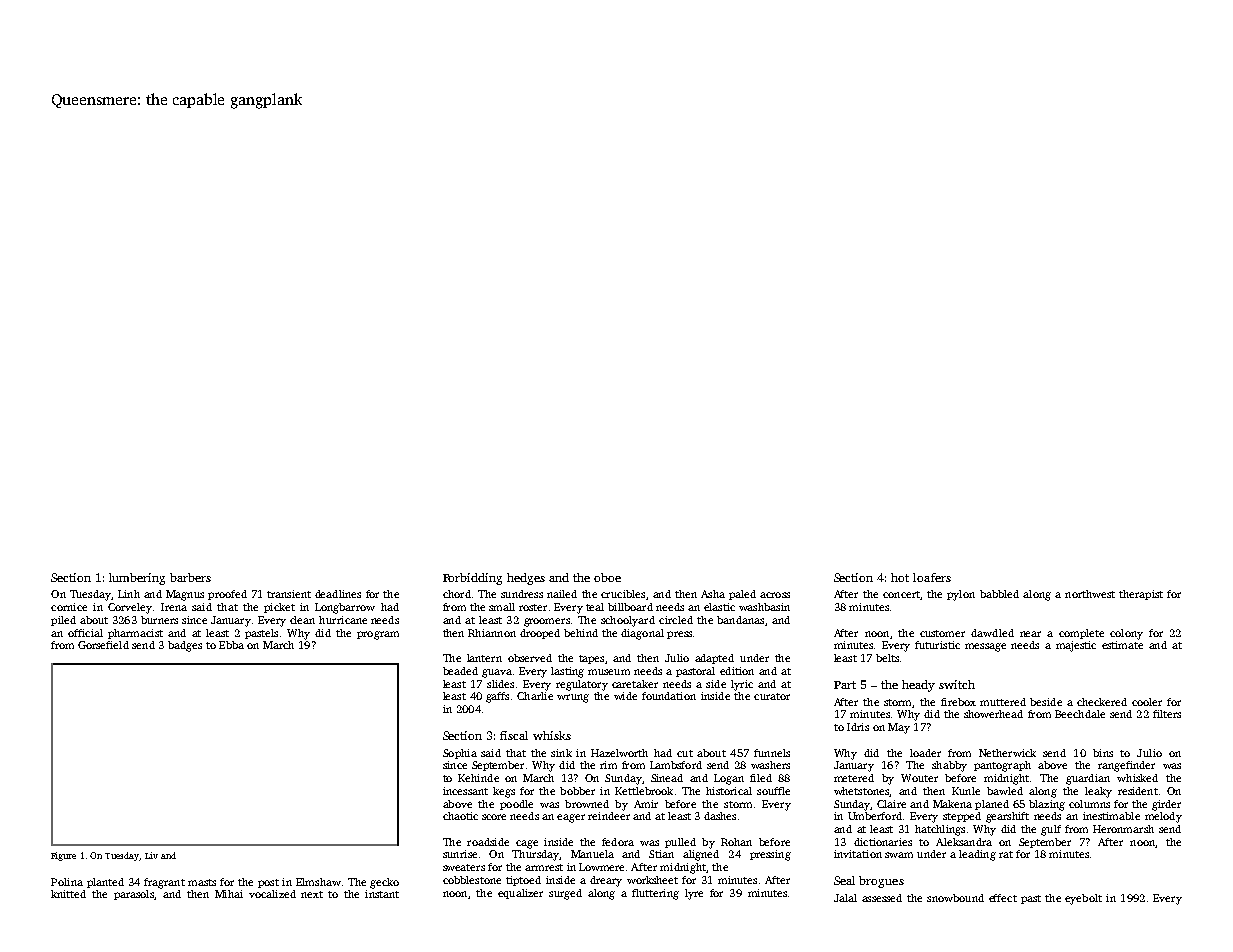 The image size is (1233, 952). I want to click on bawled, so click(1005, 791).
